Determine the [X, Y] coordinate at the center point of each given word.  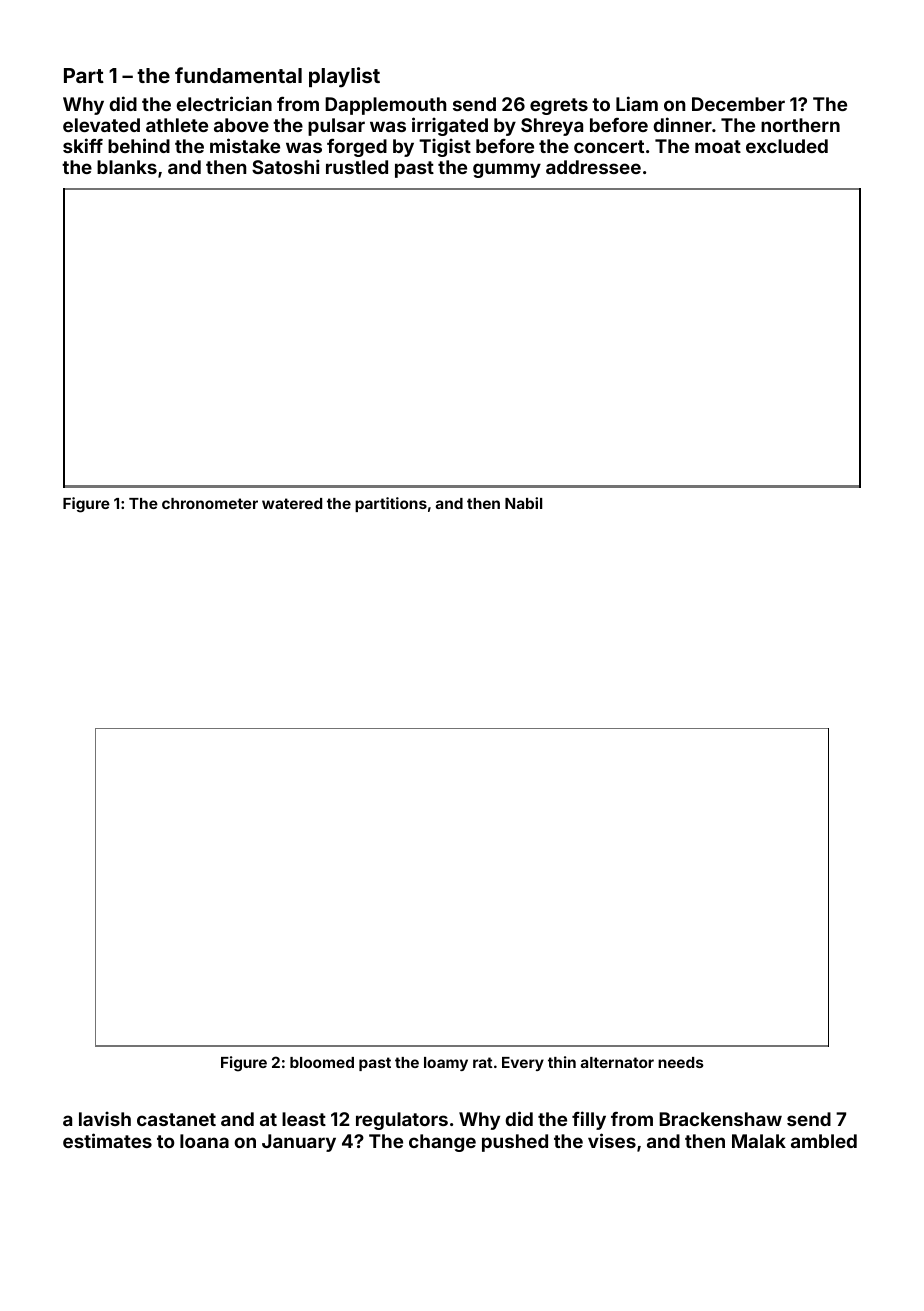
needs [681, 1062]
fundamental [238, 75]
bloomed [322, 1062]
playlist [344, 77]
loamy [446, 1064]
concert [609, 146]
